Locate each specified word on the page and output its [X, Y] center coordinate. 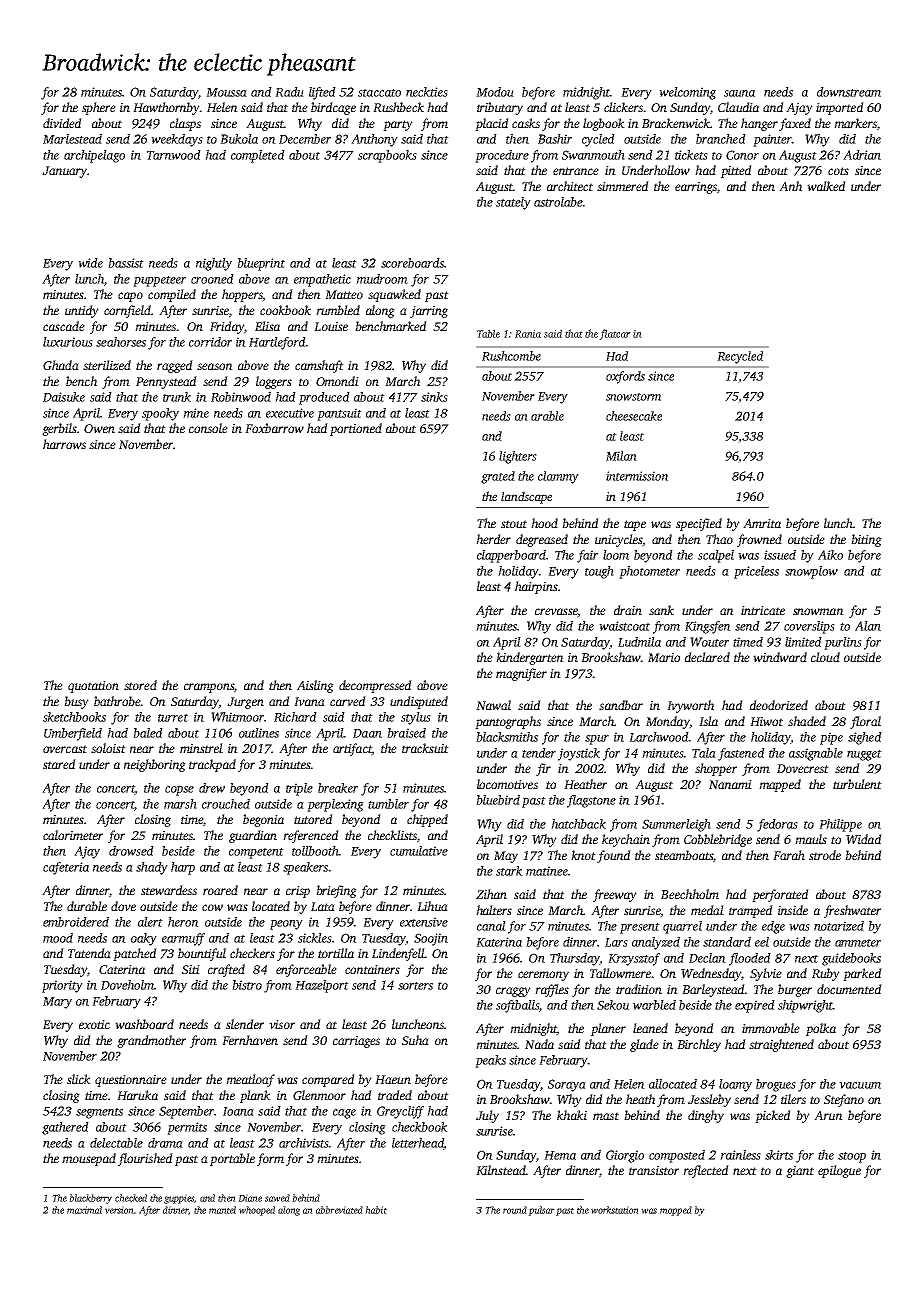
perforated [780, 895]
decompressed [375, 686]
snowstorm [633, 397]
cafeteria [66, 868]
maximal [84, 1210]
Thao [719, 539]
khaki [572, 1115]
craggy [513, 992]
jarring [429, 312]
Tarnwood [174, 155]
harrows [64, 444]
